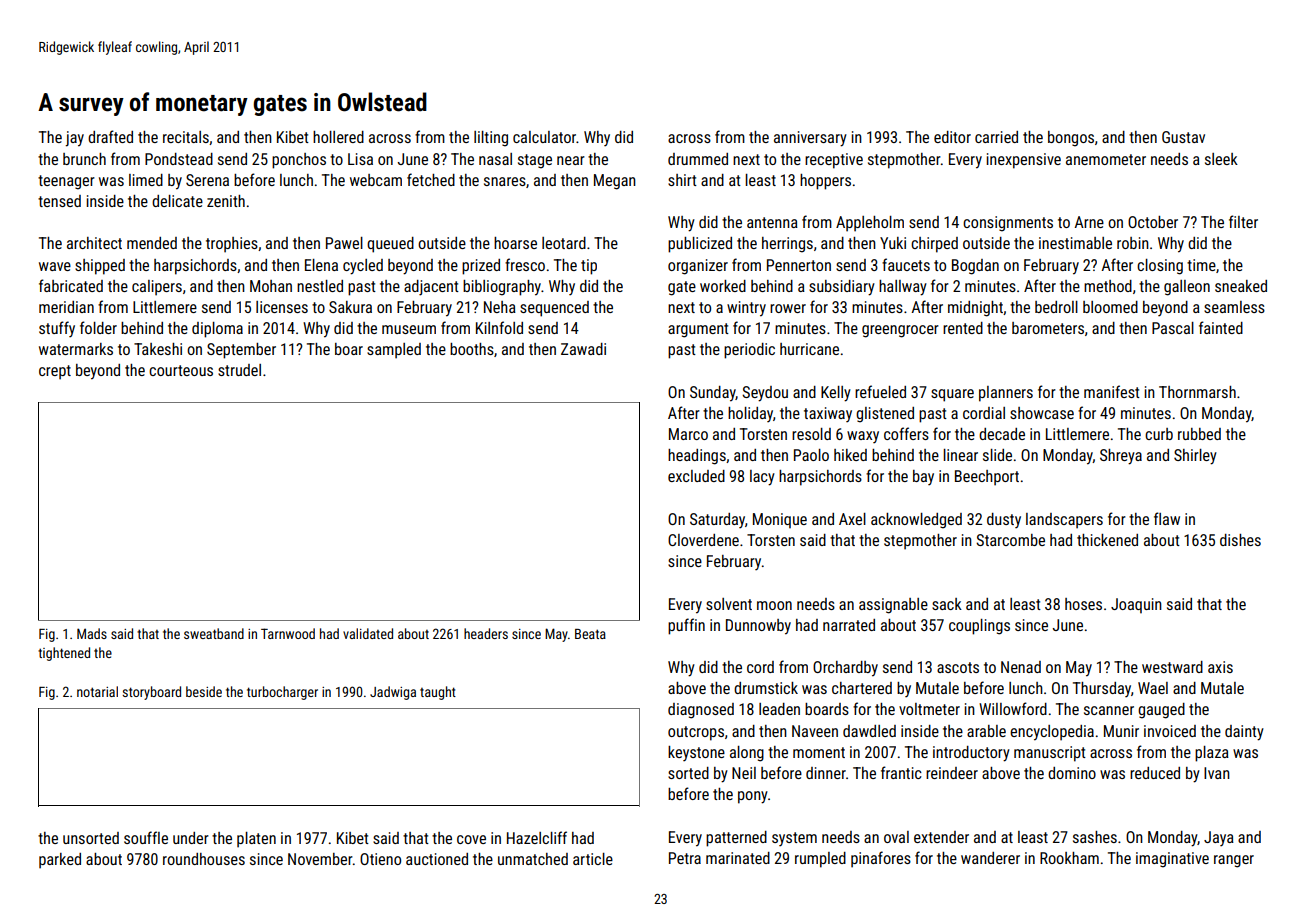 The image size is (1308, 924). What do you see at coordinates (987, 478) in the page?
I see `Beechport` at bounding box center [987, 478].
